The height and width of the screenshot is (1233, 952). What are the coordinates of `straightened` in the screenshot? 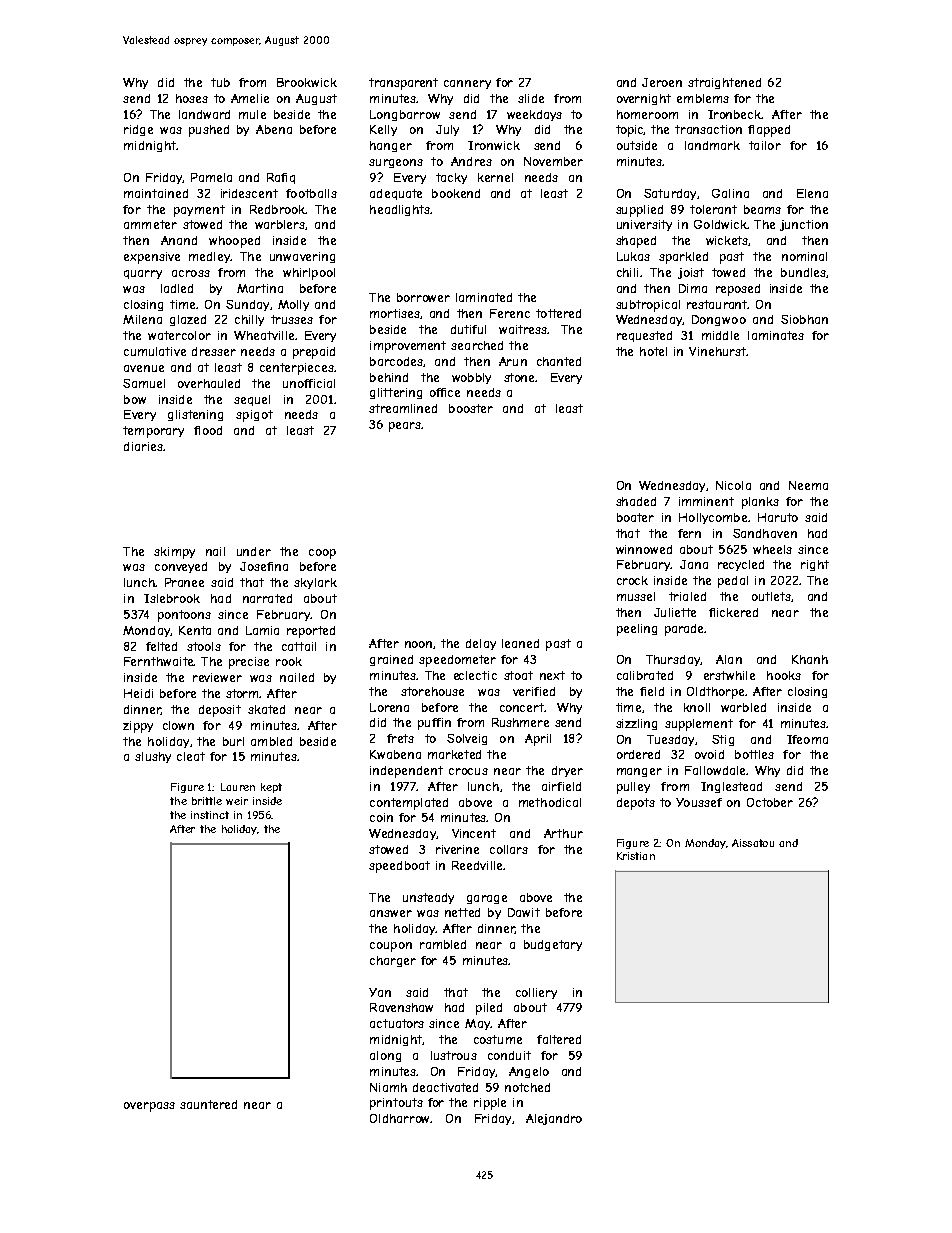 It's located at (724, 83).
